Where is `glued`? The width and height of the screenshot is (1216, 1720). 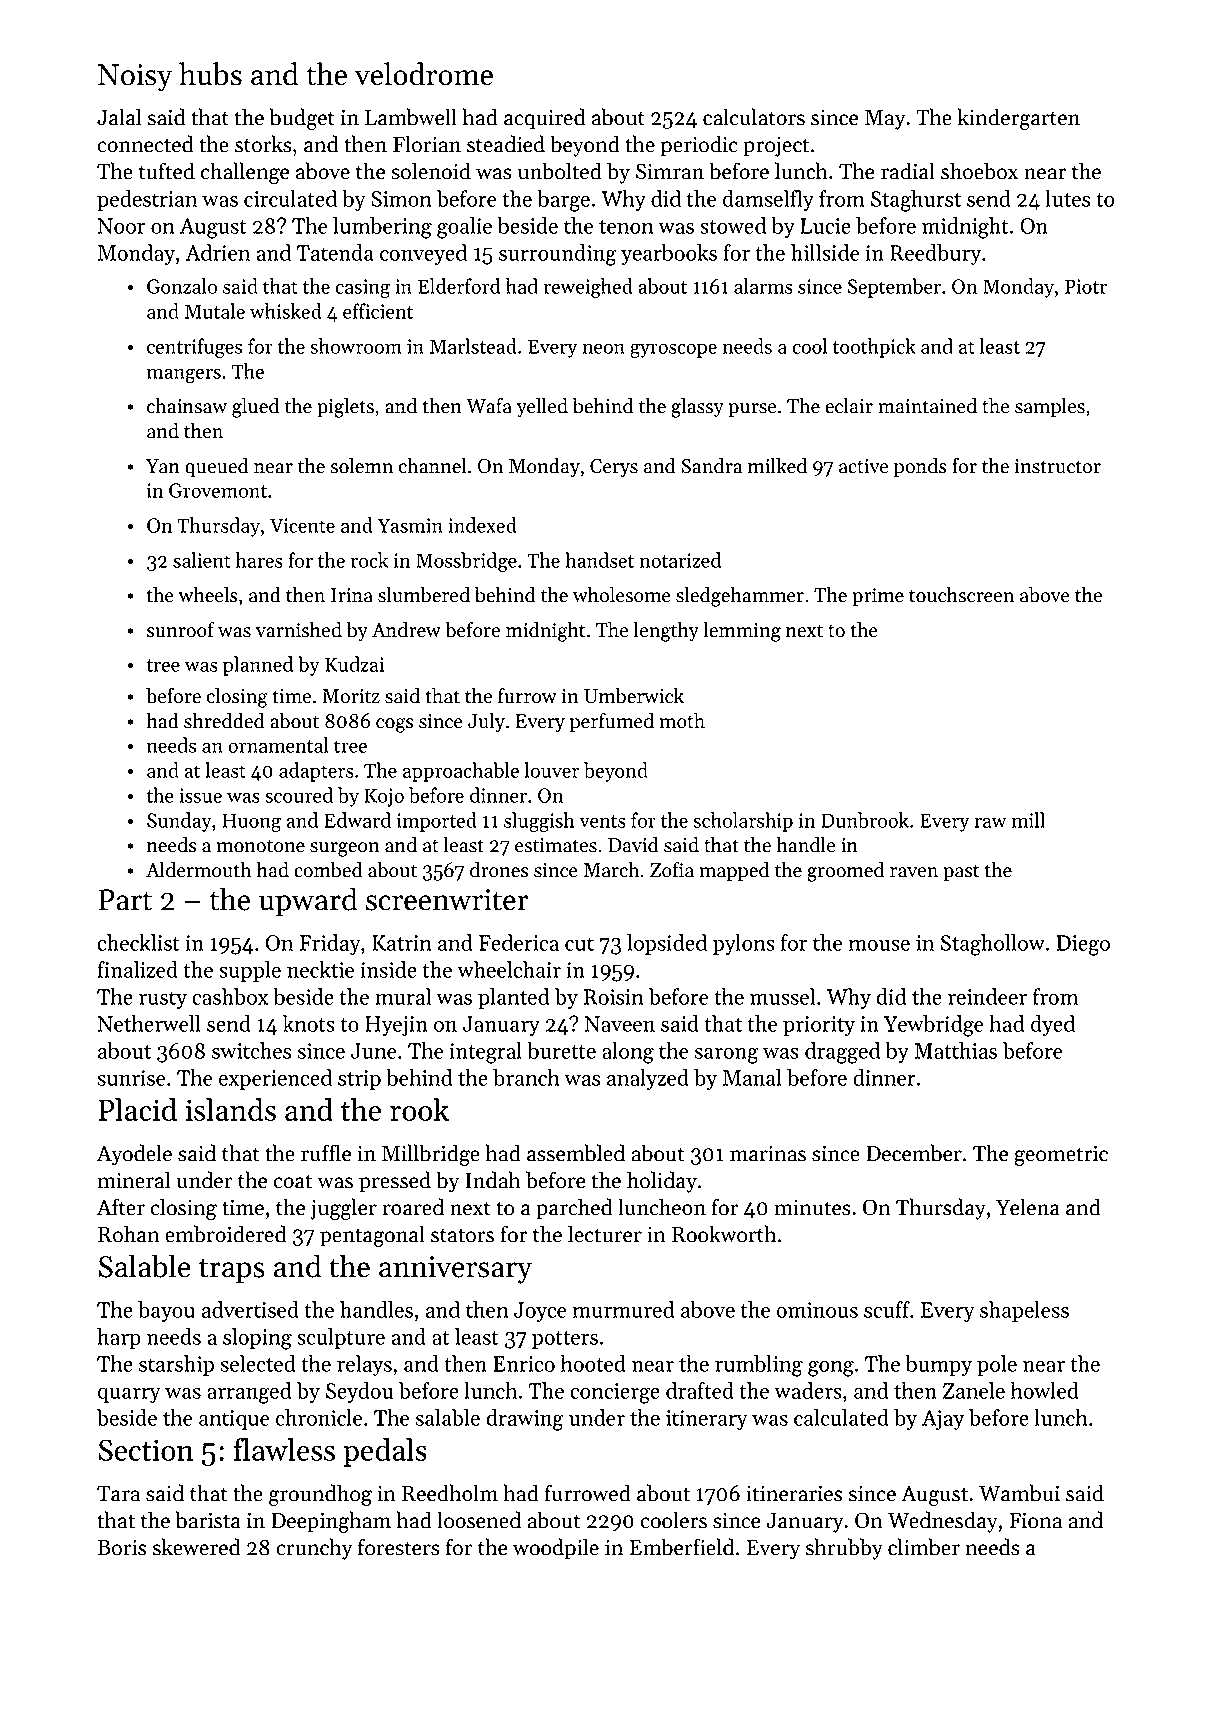
glued is located at coordinates (255, 408).
